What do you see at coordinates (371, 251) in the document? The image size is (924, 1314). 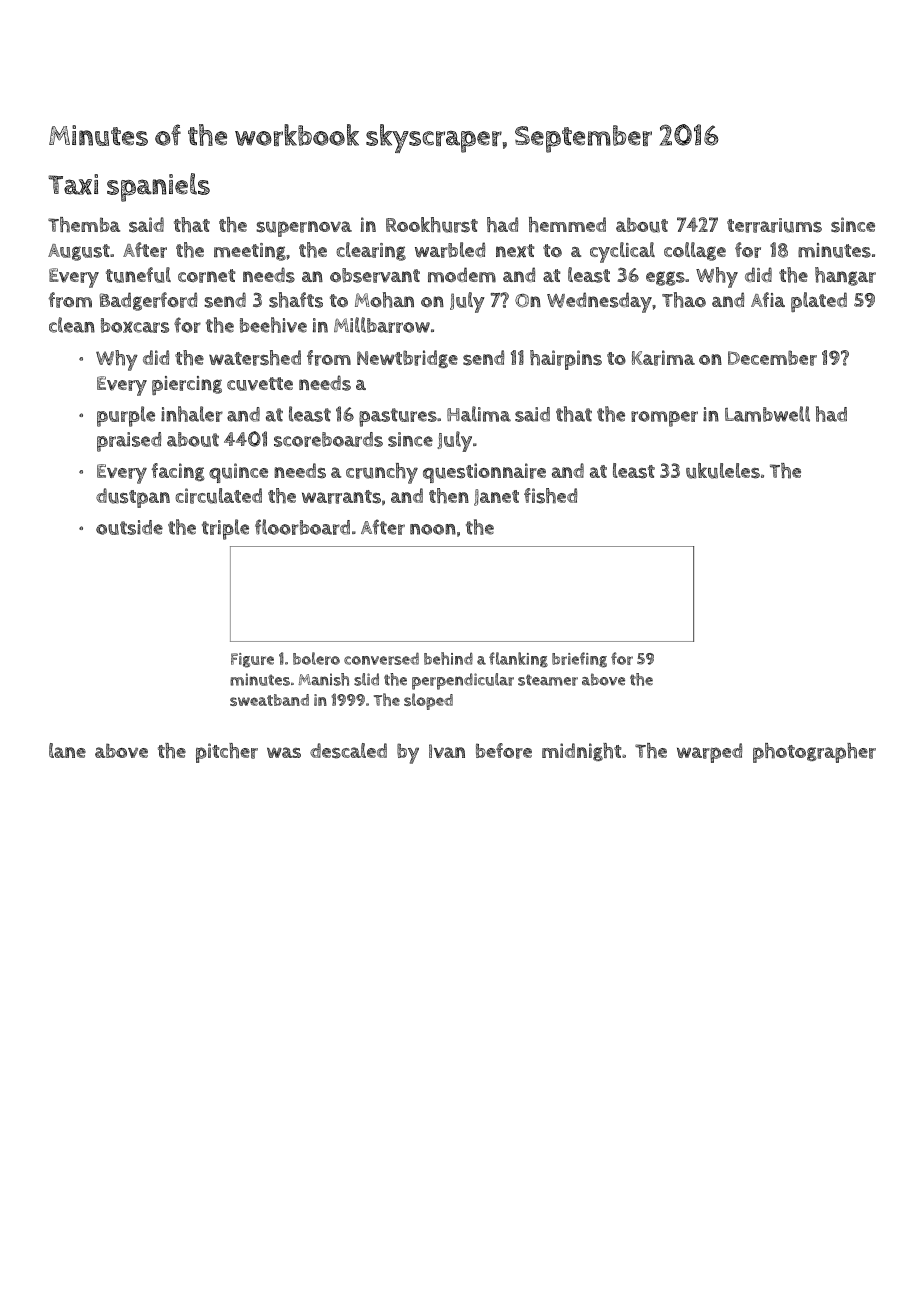 I see `clearing` at bounding box center [371, 251].
